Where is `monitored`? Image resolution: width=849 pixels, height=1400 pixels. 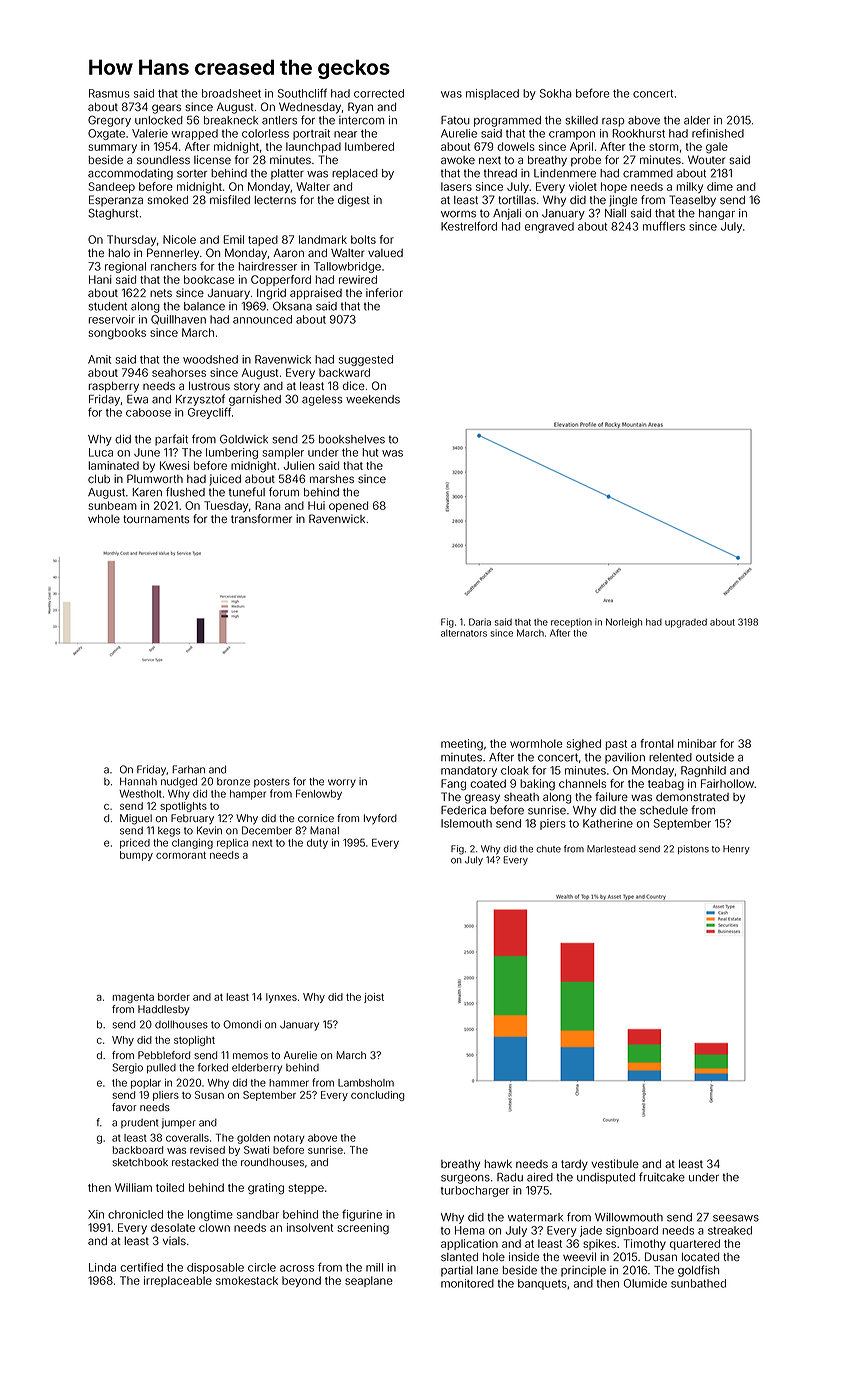 monitored is located at coordinates (467, 1283).
